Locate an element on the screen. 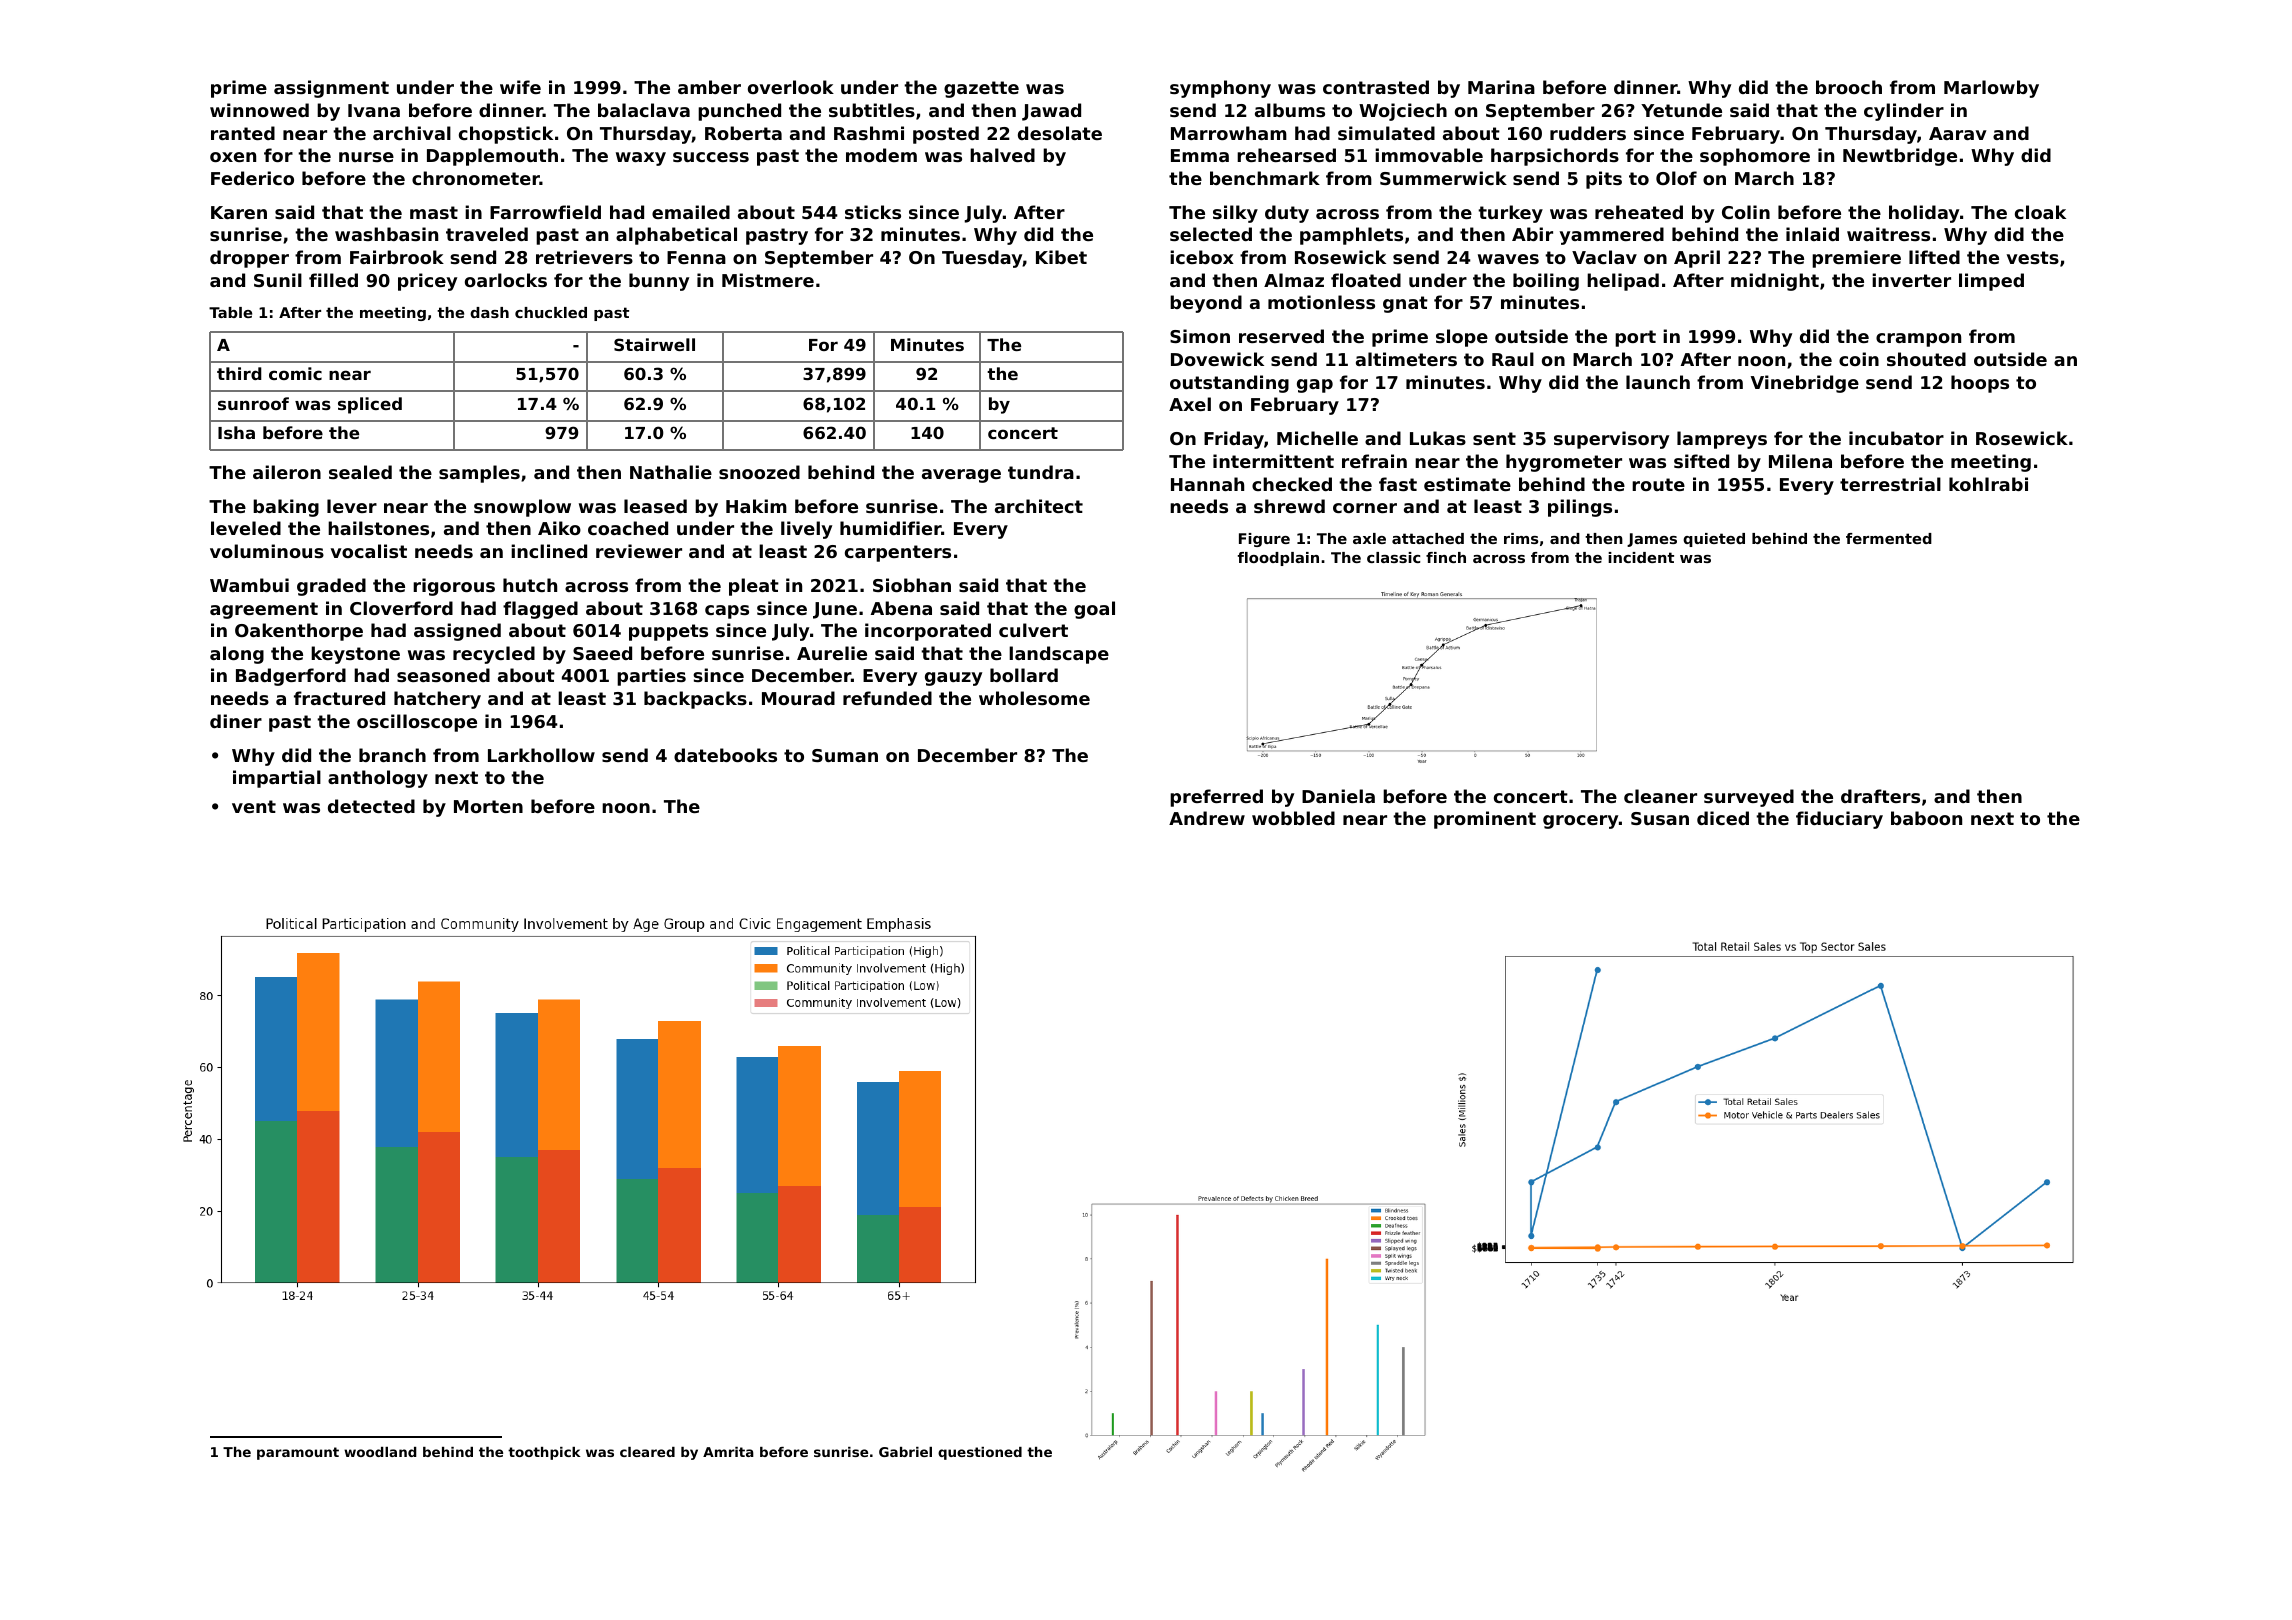 The width and height of the screenshot is (2292, 1620). amber is located at coordinates (709, 87).
